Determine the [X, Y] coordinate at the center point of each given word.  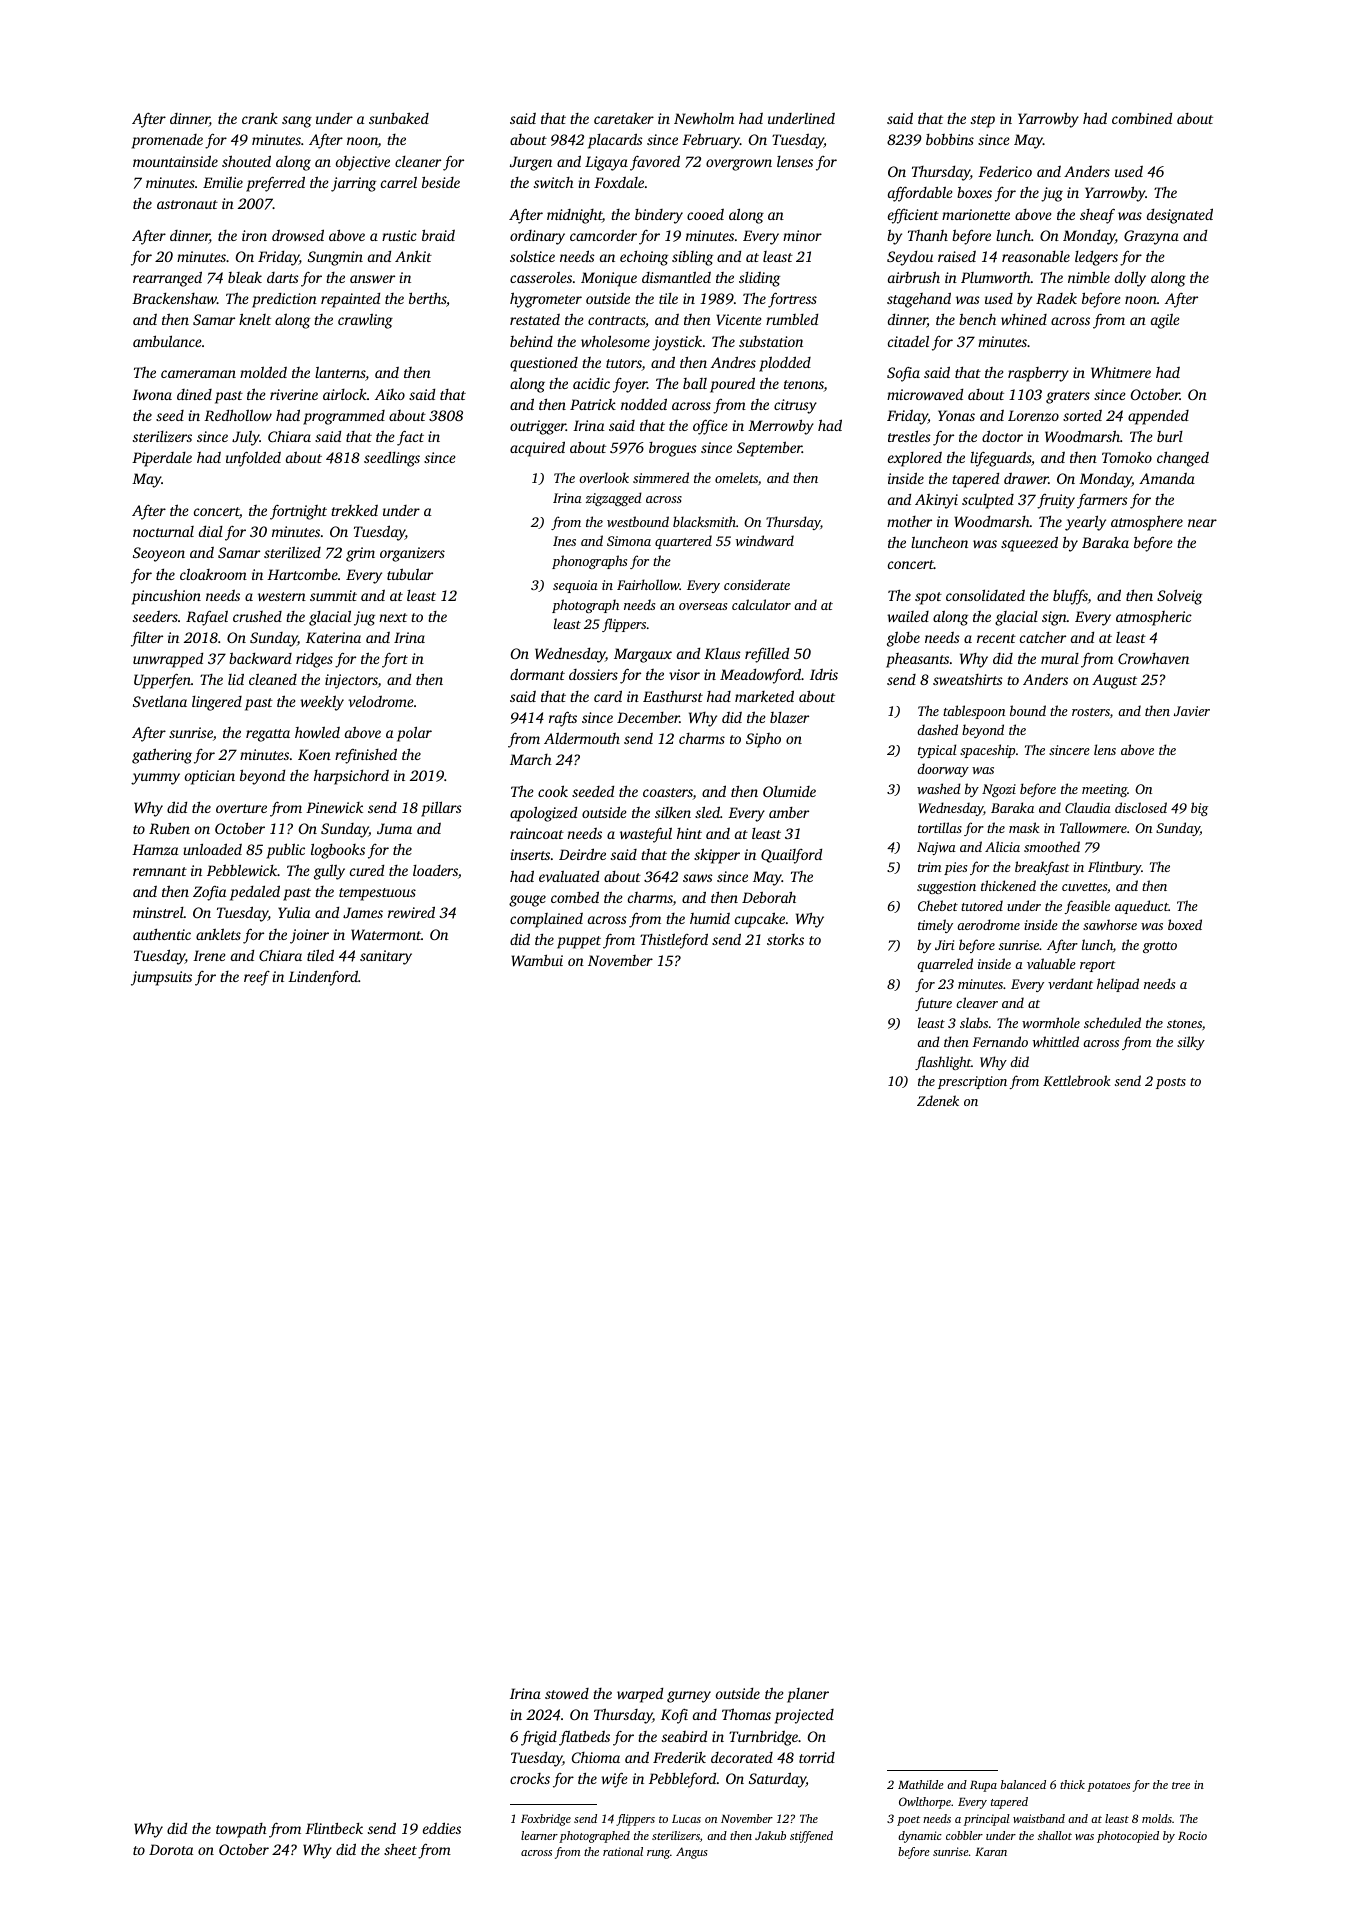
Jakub [770, 1835]
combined [1142, 118]
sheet [400, 1849]
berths [427, 298]
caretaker [624, 118]
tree [1181, 1785]
